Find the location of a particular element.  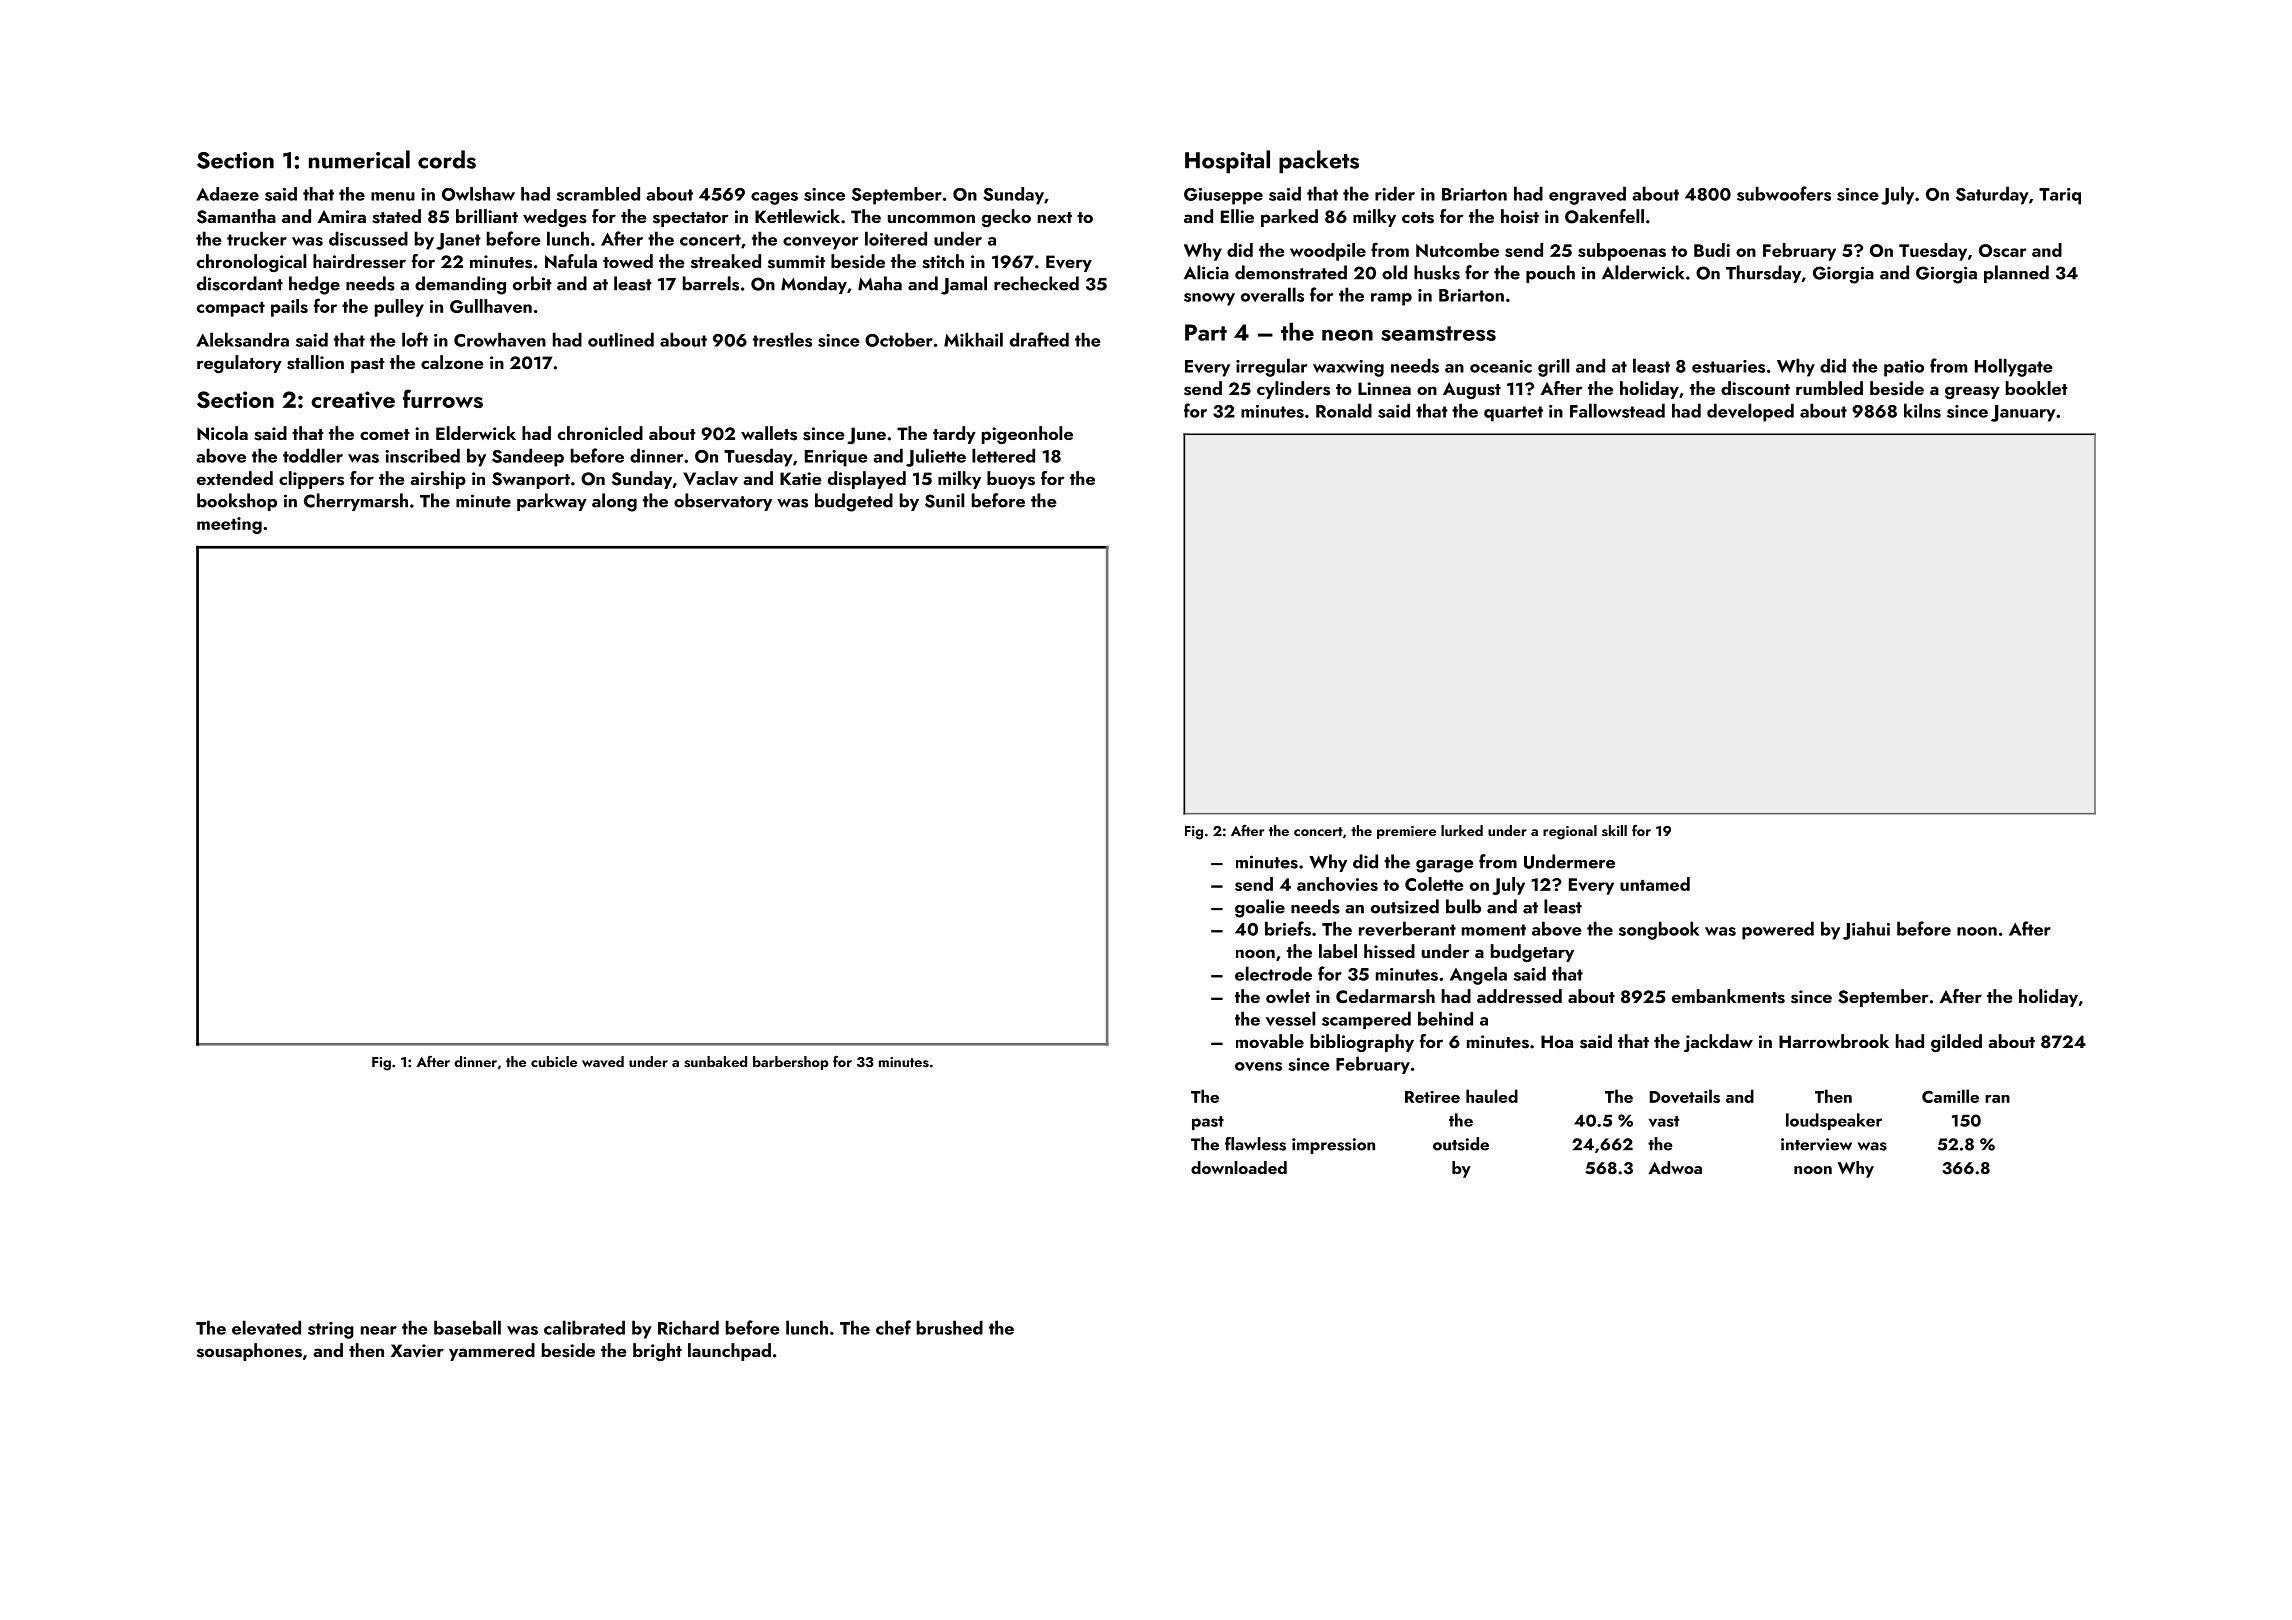

Jiahui is located at coordinates (1866, 930).
